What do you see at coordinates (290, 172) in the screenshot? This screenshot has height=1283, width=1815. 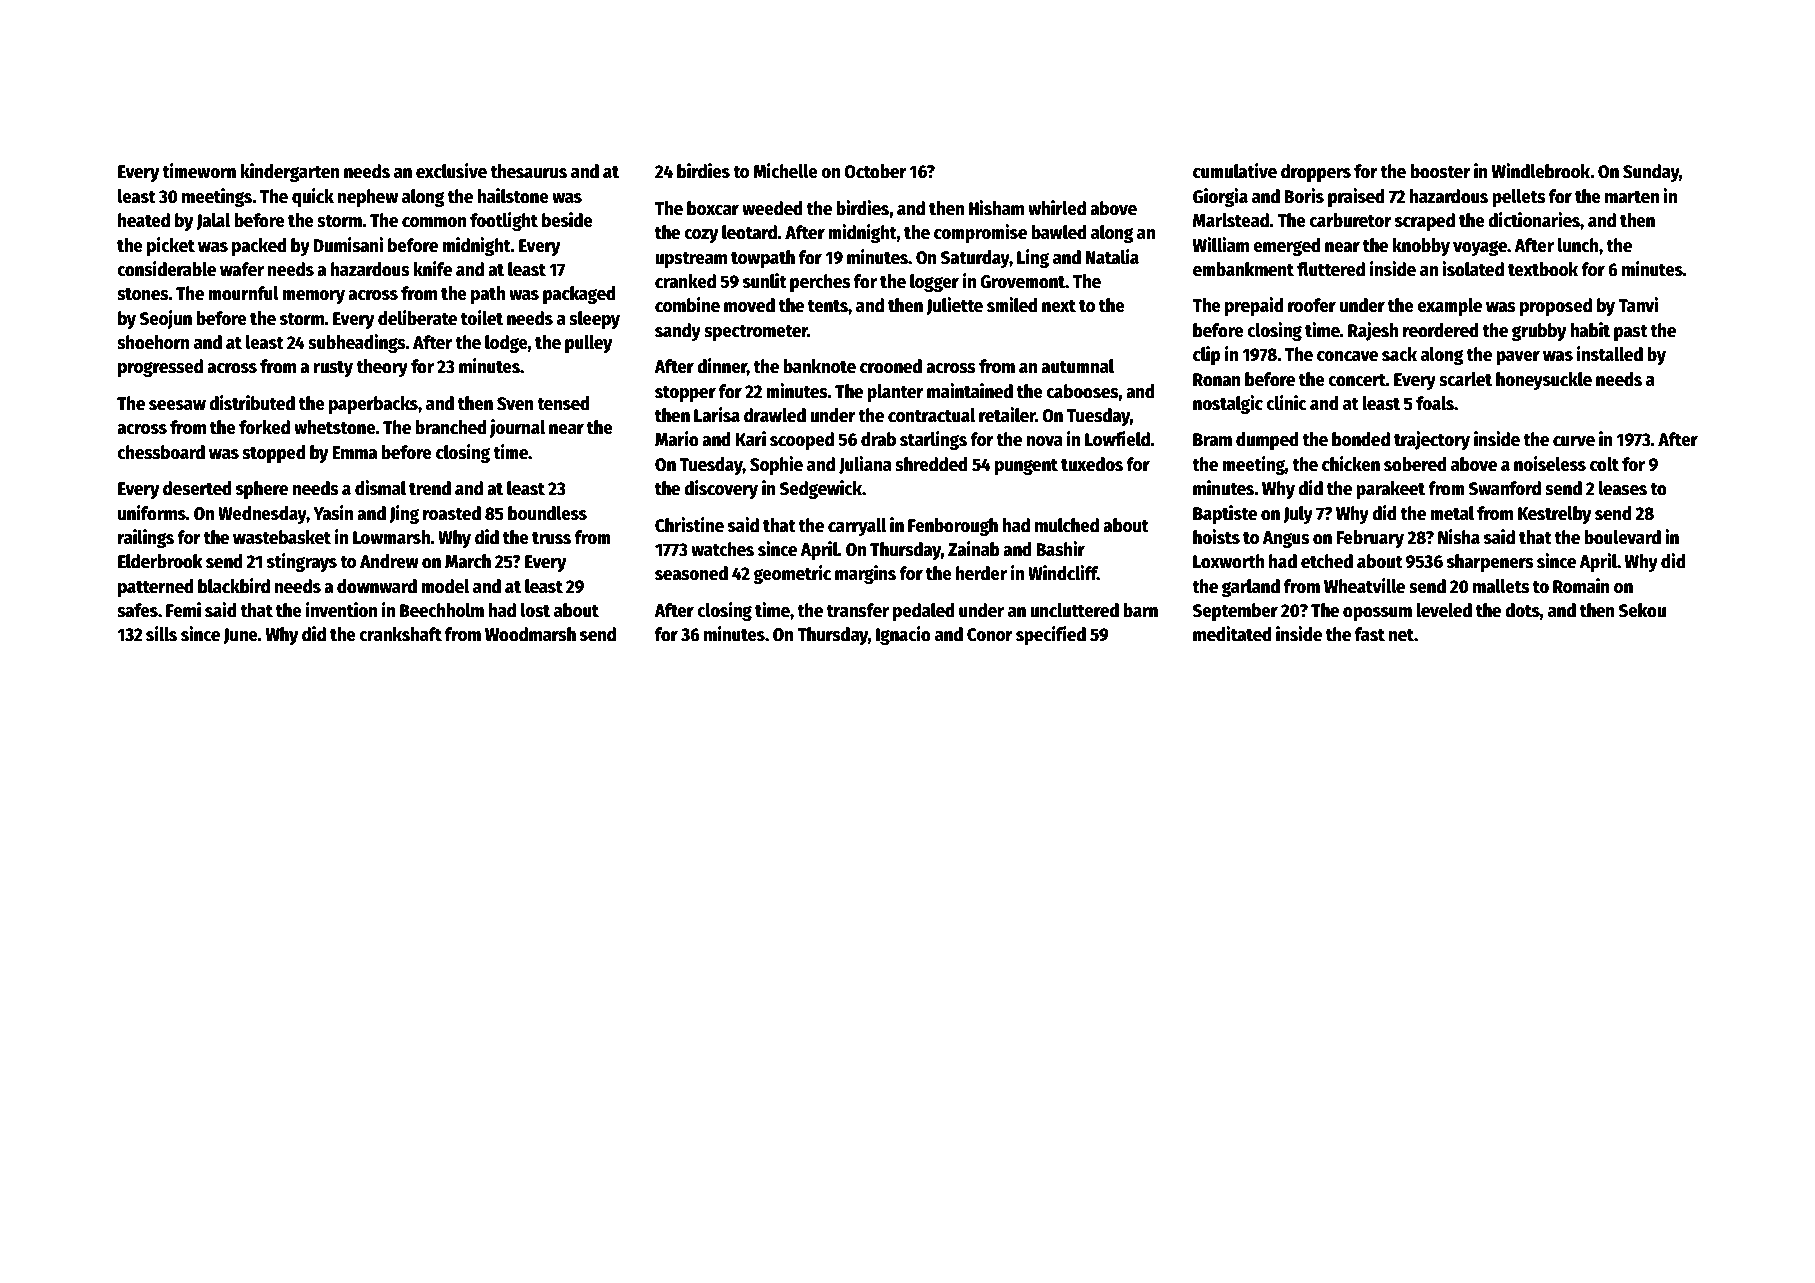 I see `kindergarten` at bounding box center [290, 172].
